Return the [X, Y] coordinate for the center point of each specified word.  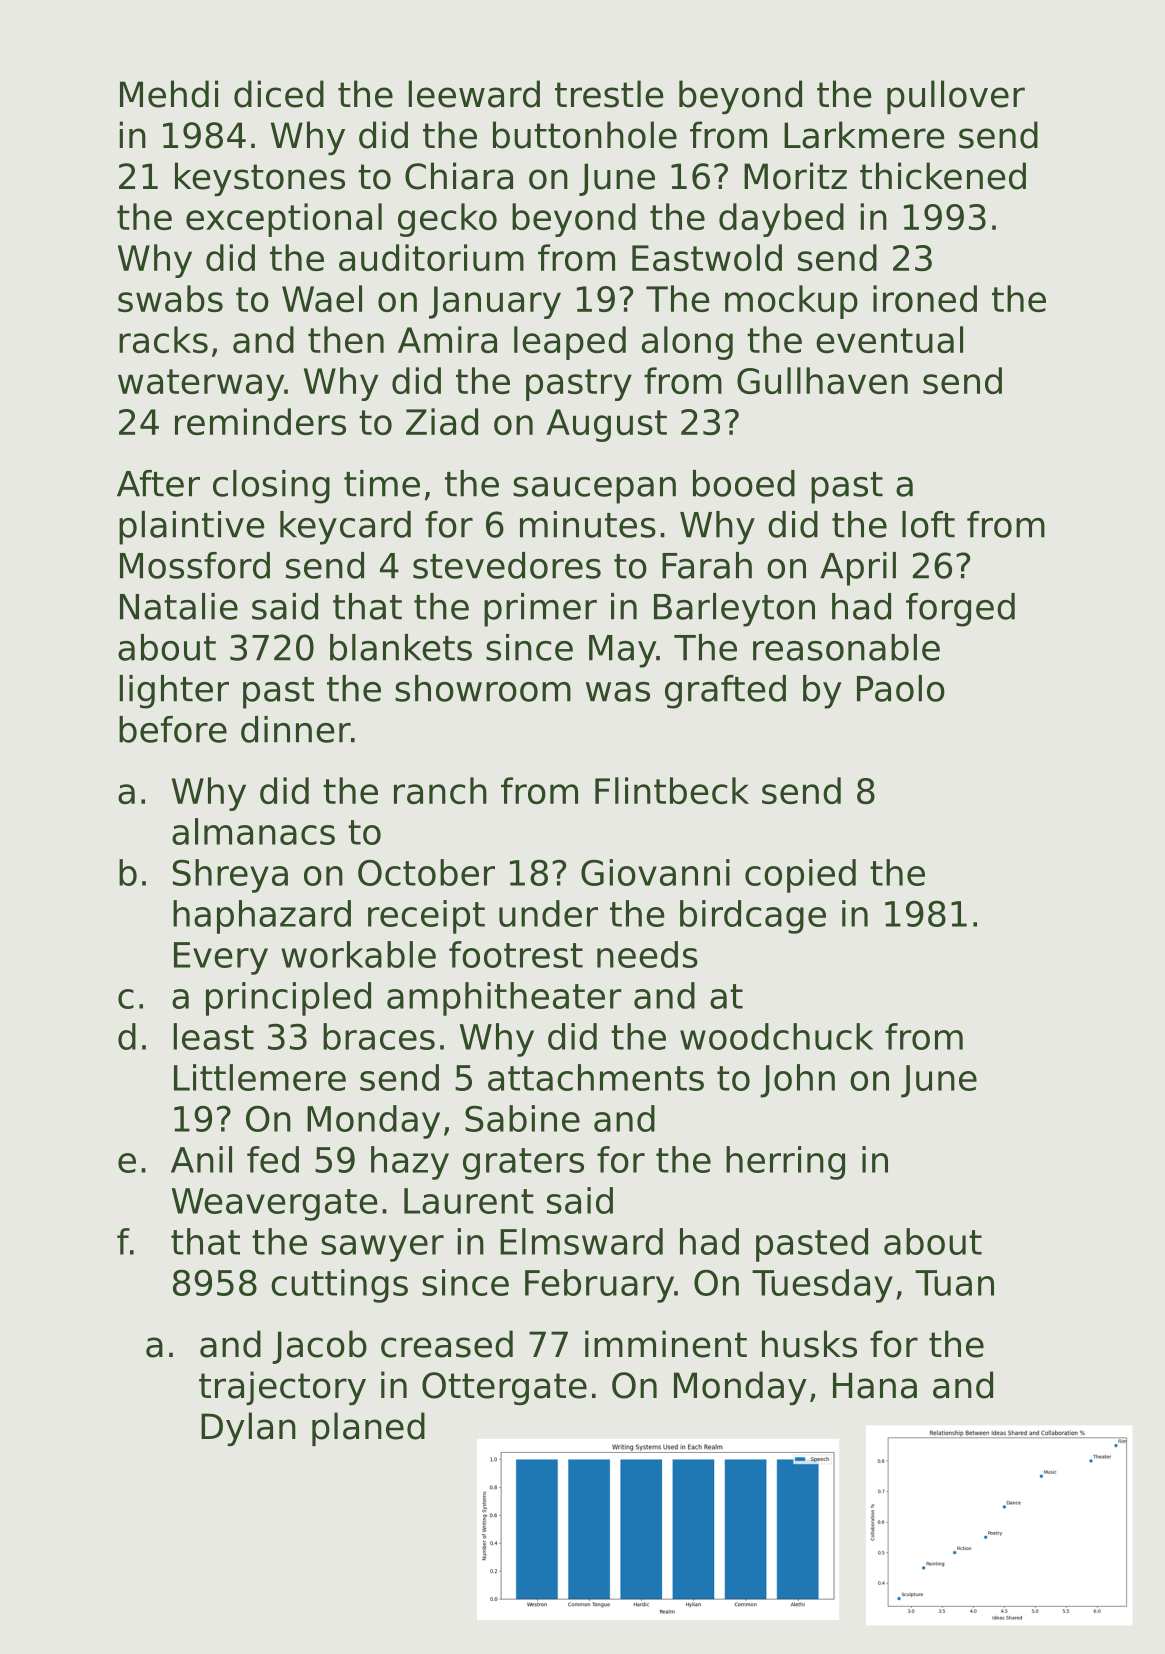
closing [271, 487]
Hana [875, 1385]
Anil [201, 1159]
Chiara [459, 176]
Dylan [248, 1429]
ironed [925, 298]
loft [928, 524]
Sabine [522, 1118]
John [797, 1081]
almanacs [253, 831]
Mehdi [169, 94]
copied [800, 876]
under [548, 913]
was [618, 692]
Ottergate [504, 1388]
